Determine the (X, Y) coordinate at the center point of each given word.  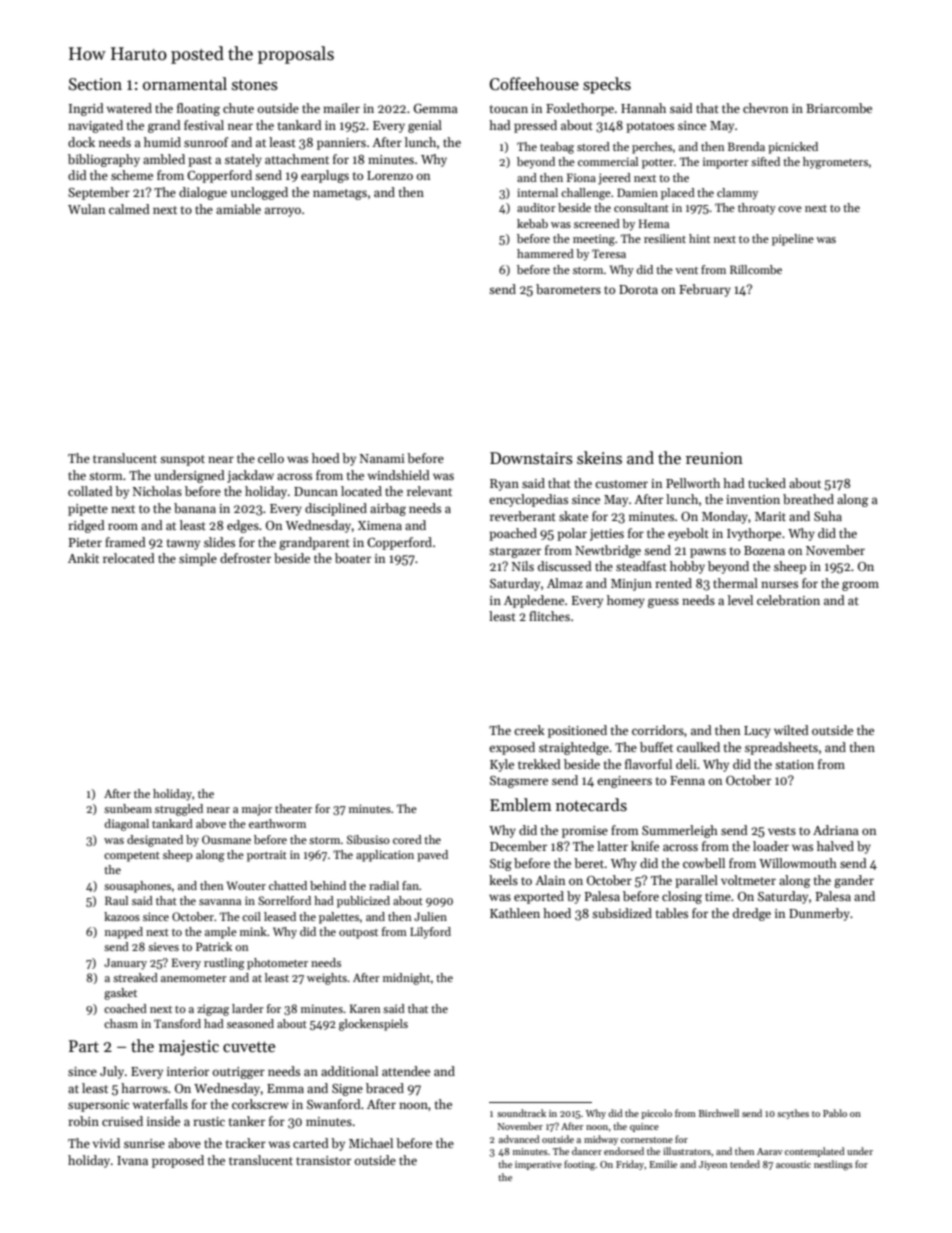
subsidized (622, 913)
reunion (714, 458)
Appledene (534, 601)
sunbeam (128, 808)
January (125, 964)
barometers (568, 289)
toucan (509, 109)
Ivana (132, 1160)
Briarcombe (839, 108)
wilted (791, 730)
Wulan (86, 209)
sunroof (206, 142)
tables (672, 913)
